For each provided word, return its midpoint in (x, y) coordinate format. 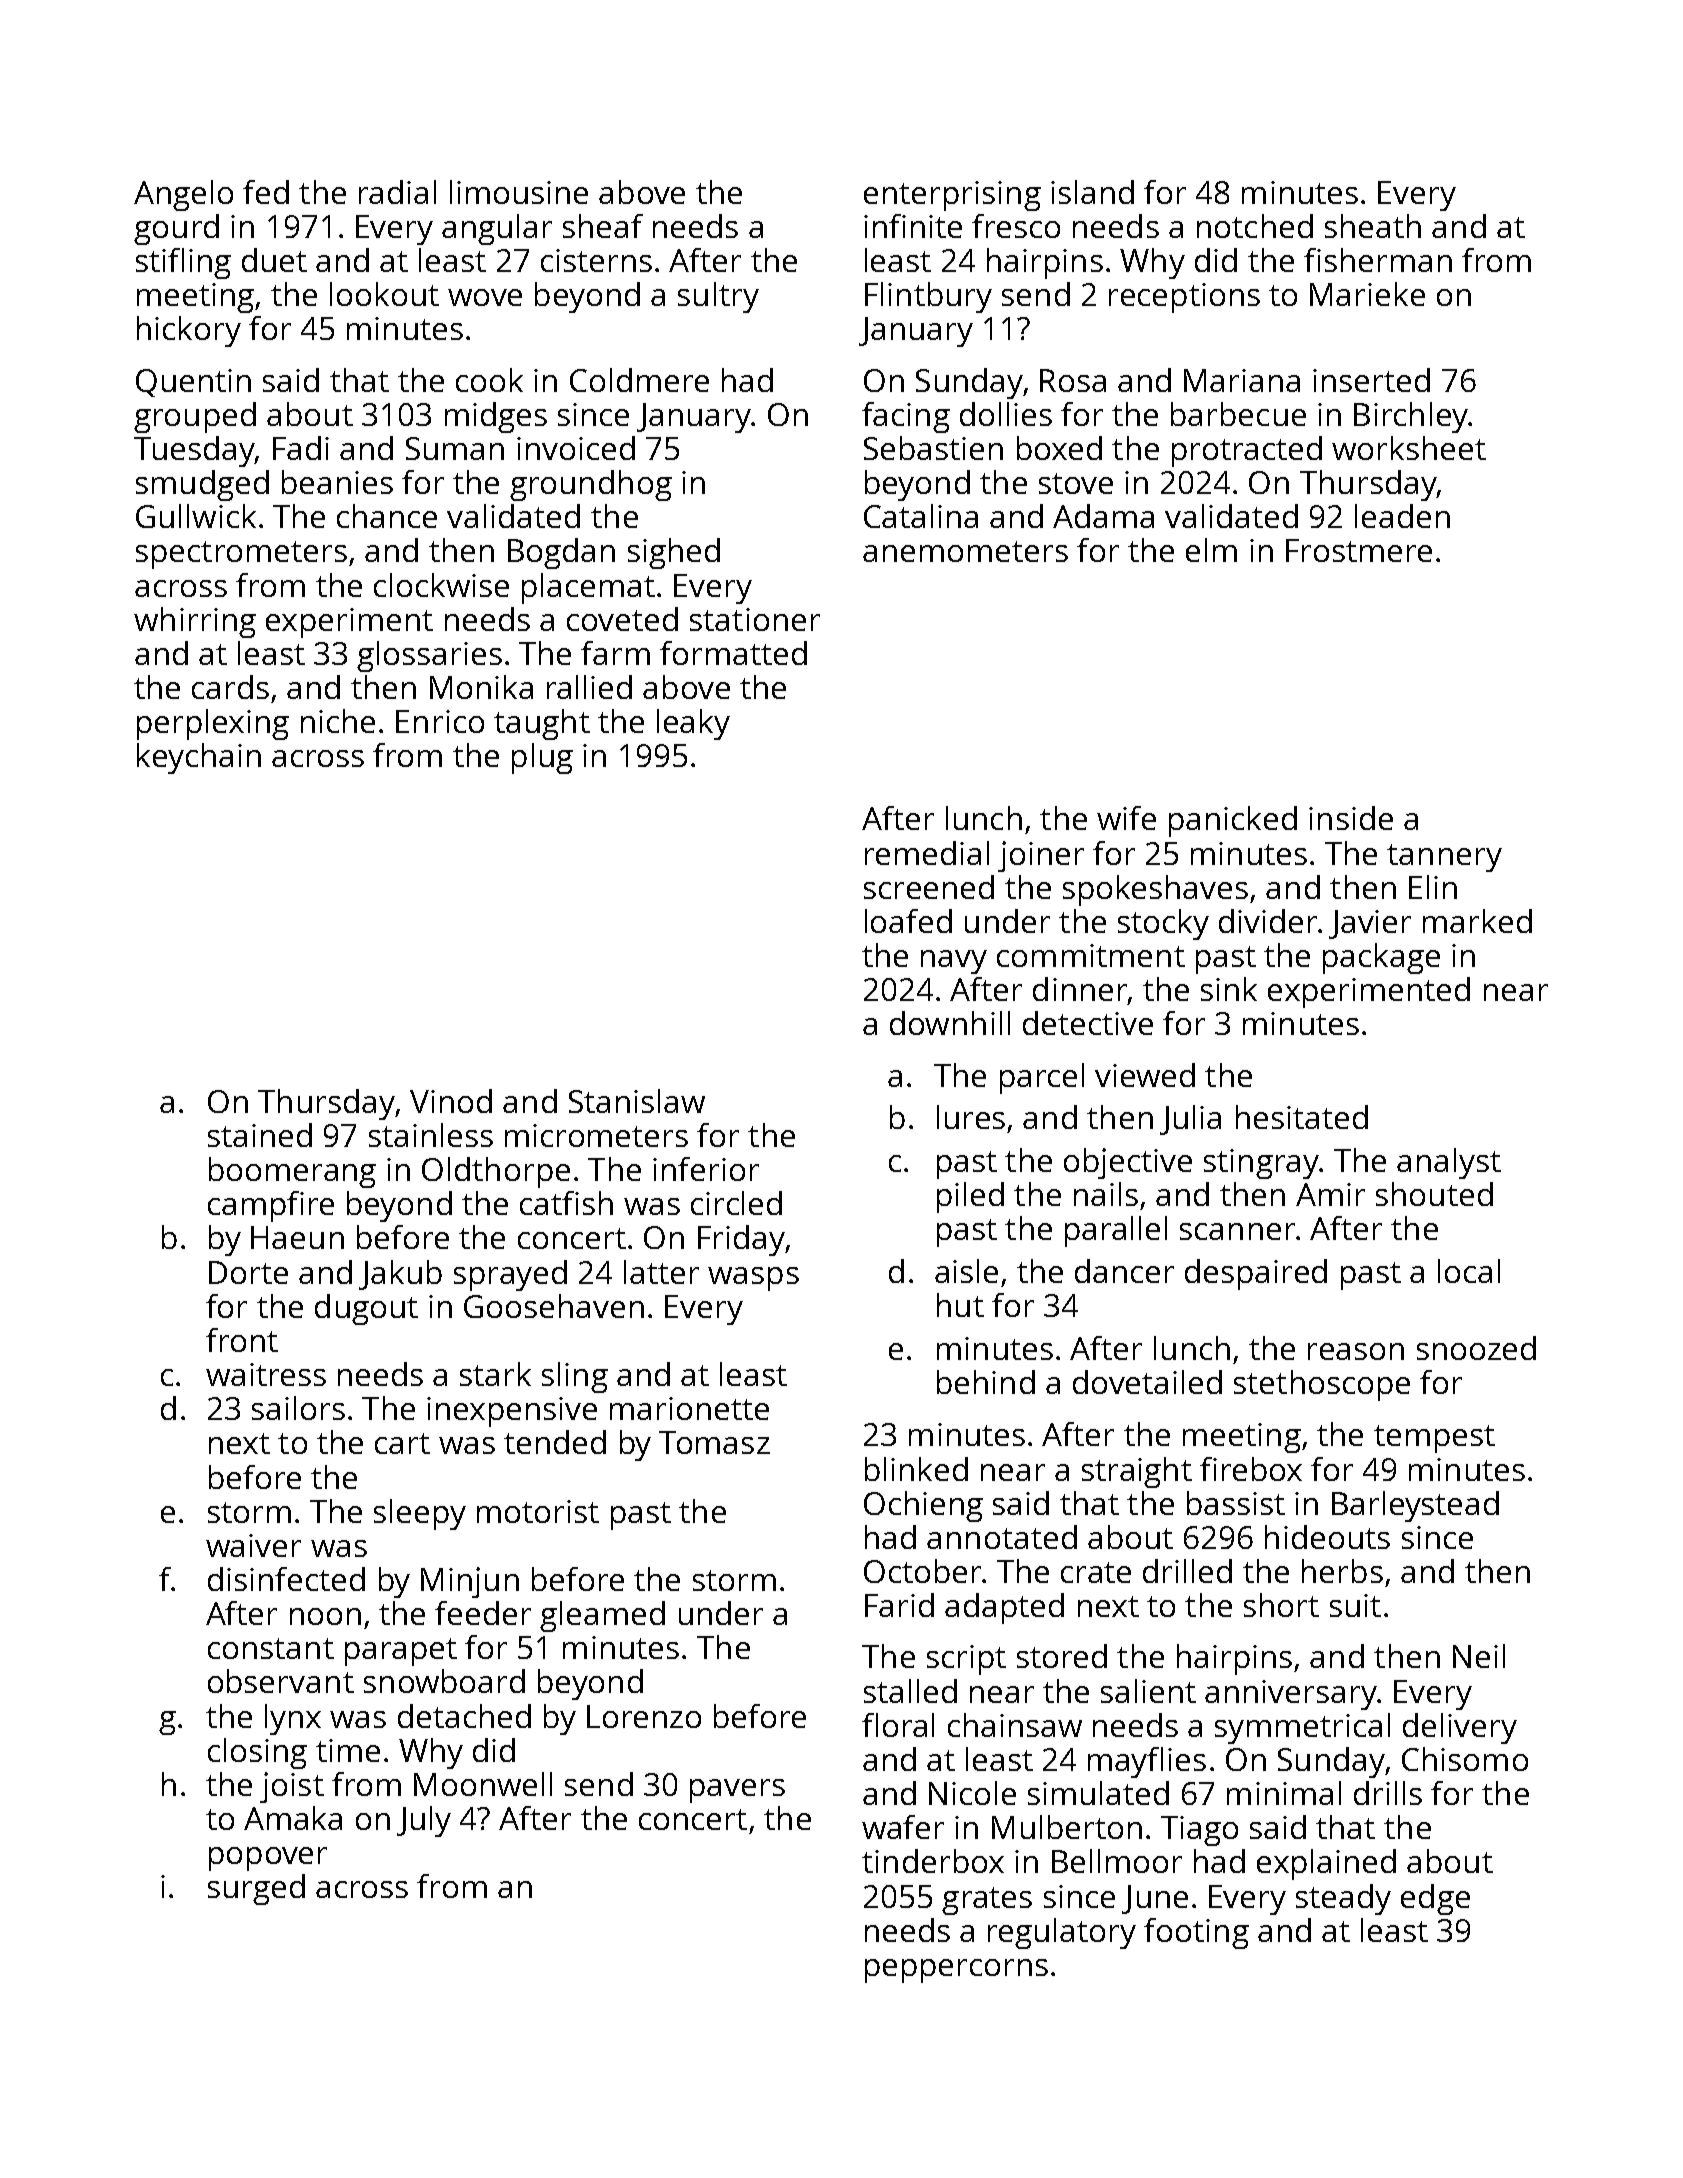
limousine (519, 192)
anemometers (965, 551)
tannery (1444, 858)
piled (970, 1197)
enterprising (952, 196)
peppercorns (956, 1971)
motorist (538, 1511)
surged (256, 1889)
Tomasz (714, 1442)
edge (1435, 1899)
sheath (1373, 226)
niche (338, 721)
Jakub (400, 1275)
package (1381, 958)
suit (1355, 1605)
